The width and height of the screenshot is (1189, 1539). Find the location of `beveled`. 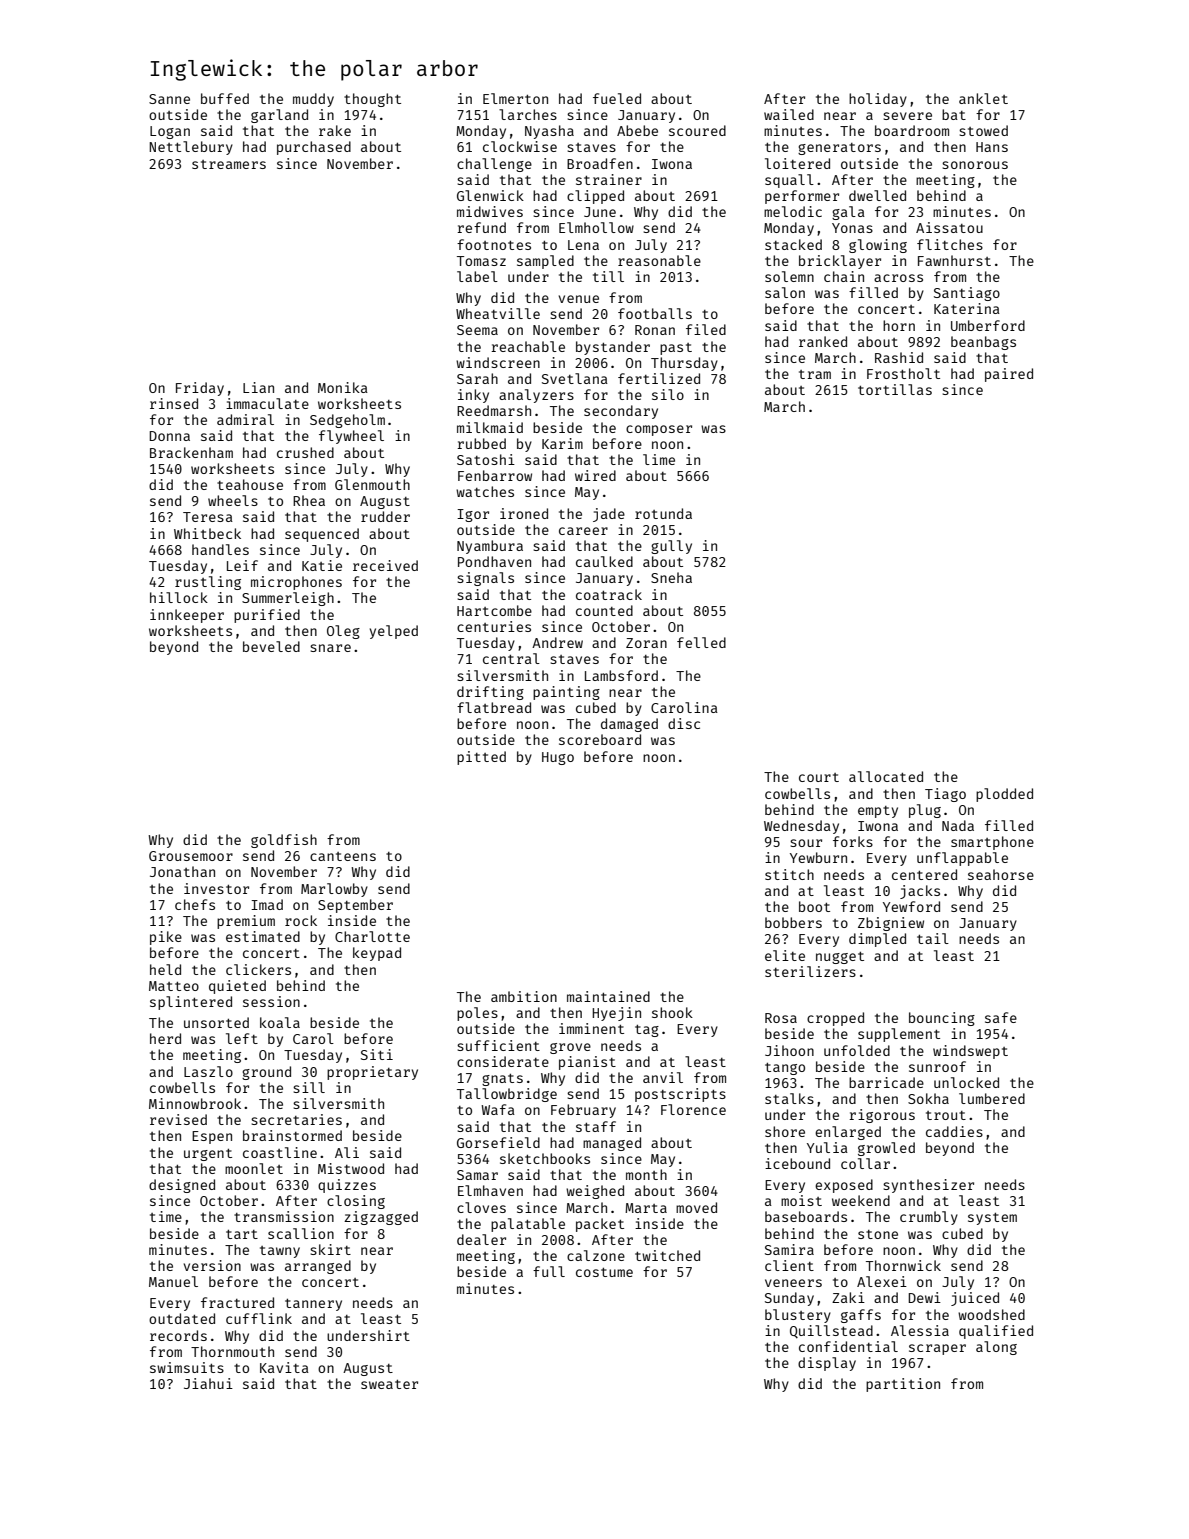

beveled is located at coordinates (271, 646).
